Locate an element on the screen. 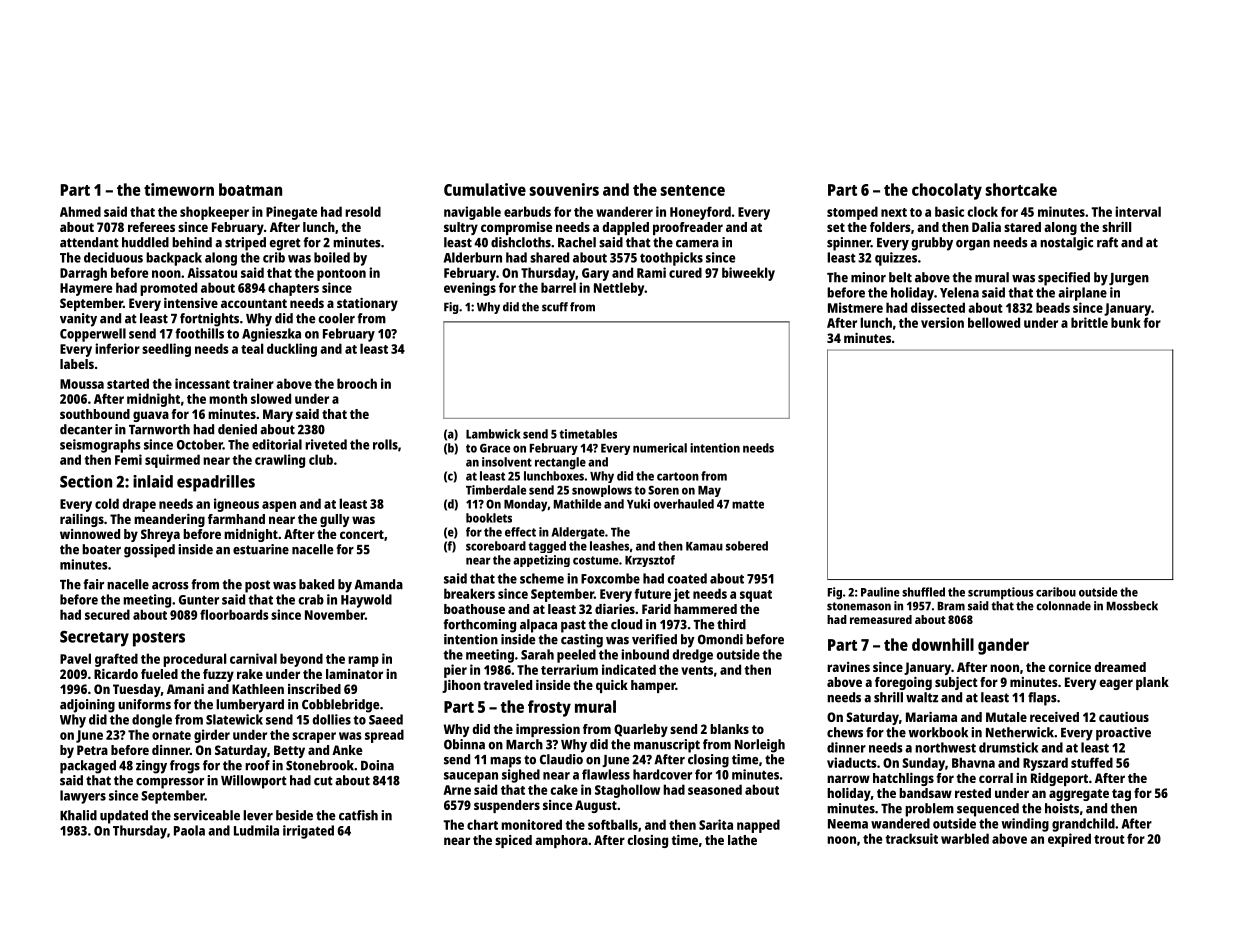  stuffed is located at coordinates (1092, 762).
